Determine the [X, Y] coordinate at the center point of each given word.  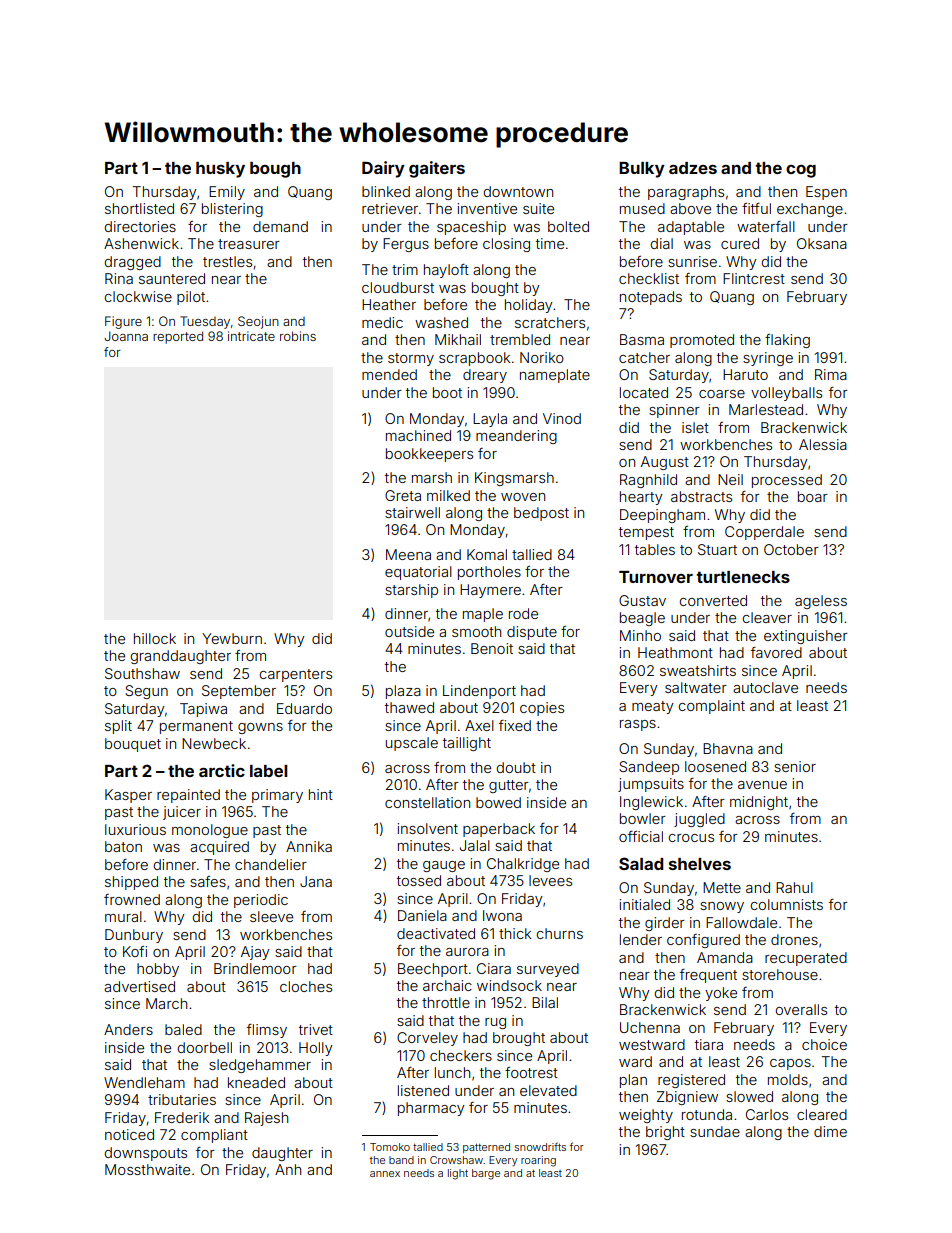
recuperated [806, 959]
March [166, 1003]
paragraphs [686, 193]
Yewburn [232, 638]
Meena [408, 554]
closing [506, 245]
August [665, 463]
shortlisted [139, 208]
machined [418, 435]
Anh [288, 1169]
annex [385, 1174]
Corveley [427, 1039]
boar [813, 496]
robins [298, 336]
